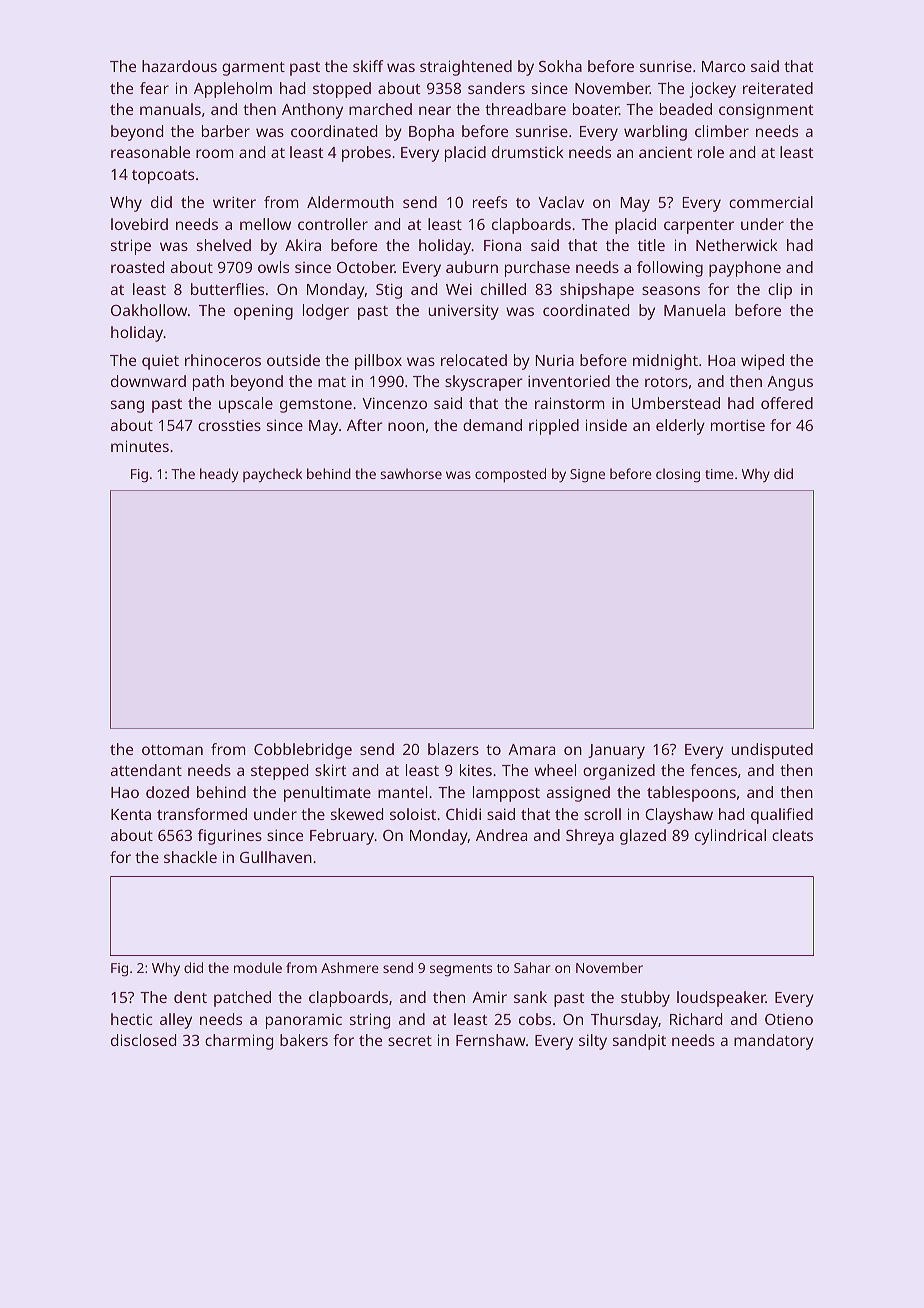  Describe the element at coordinates (172, 750) in the screenshot. I see `ottoman` at that location.
